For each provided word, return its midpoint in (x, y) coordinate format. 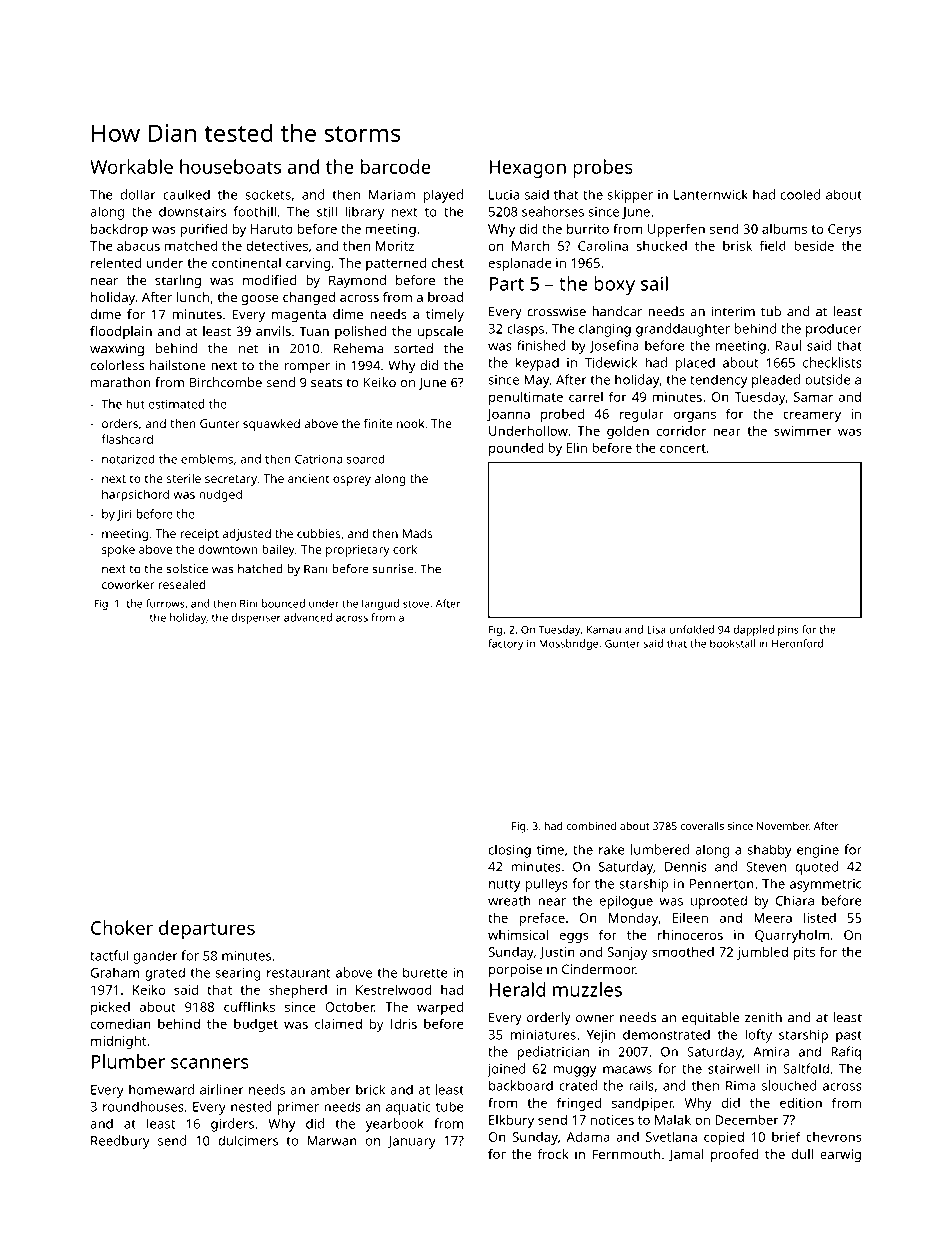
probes (603, 169)
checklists (832, 362)
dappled (753, 630)
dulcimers (248, 1140)
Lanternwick (711, 194)
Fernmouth (626, 1154)
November (783, 826)
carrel (586, 397)
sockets (268, 194)
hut (135, 404)
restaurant (299, 973)
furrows (165, 603)
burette (425, 972)
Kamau (604, 630)
